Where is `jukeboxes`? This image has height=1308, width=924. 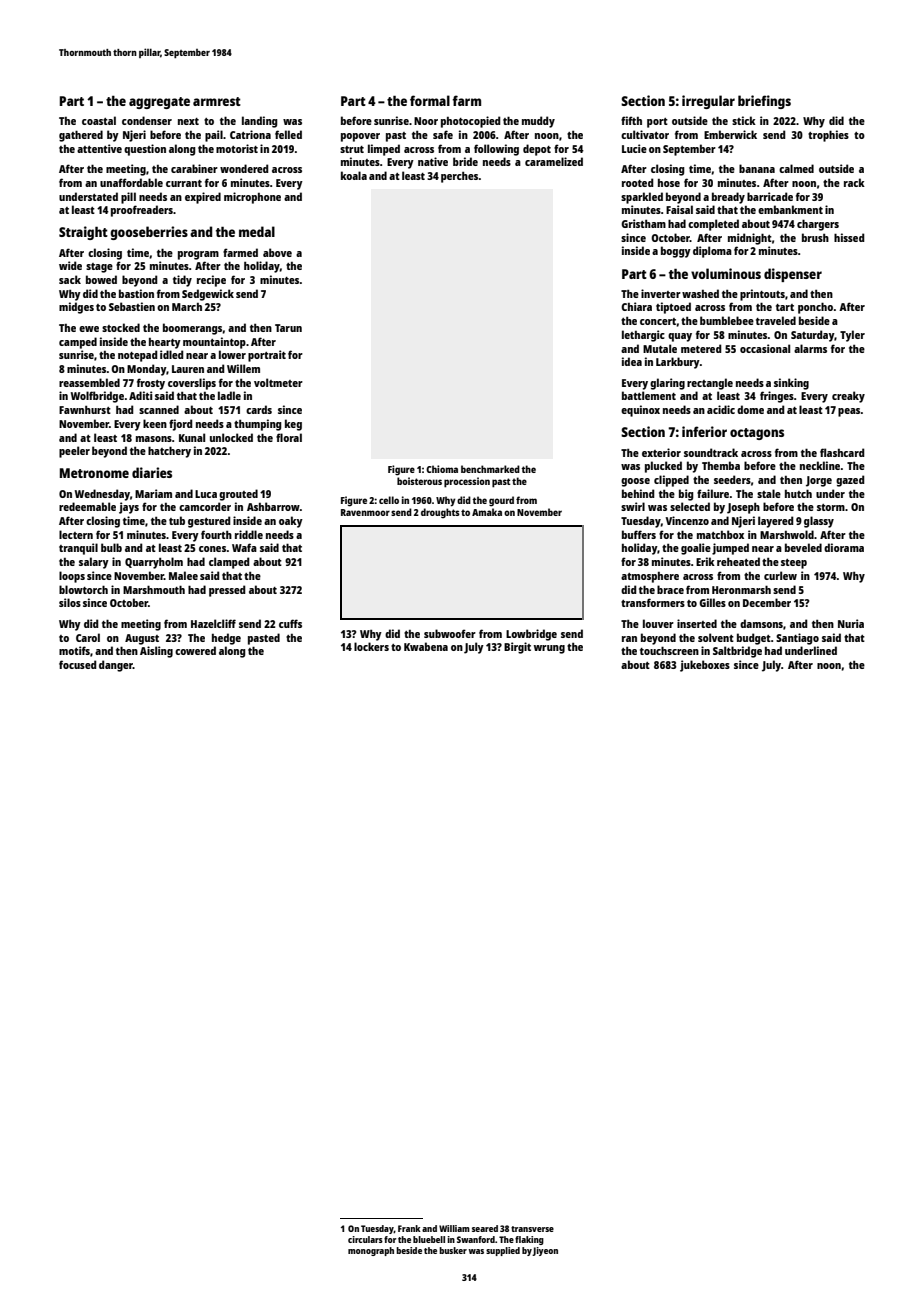
jukeboxes is located at coordinates (705, 666).
